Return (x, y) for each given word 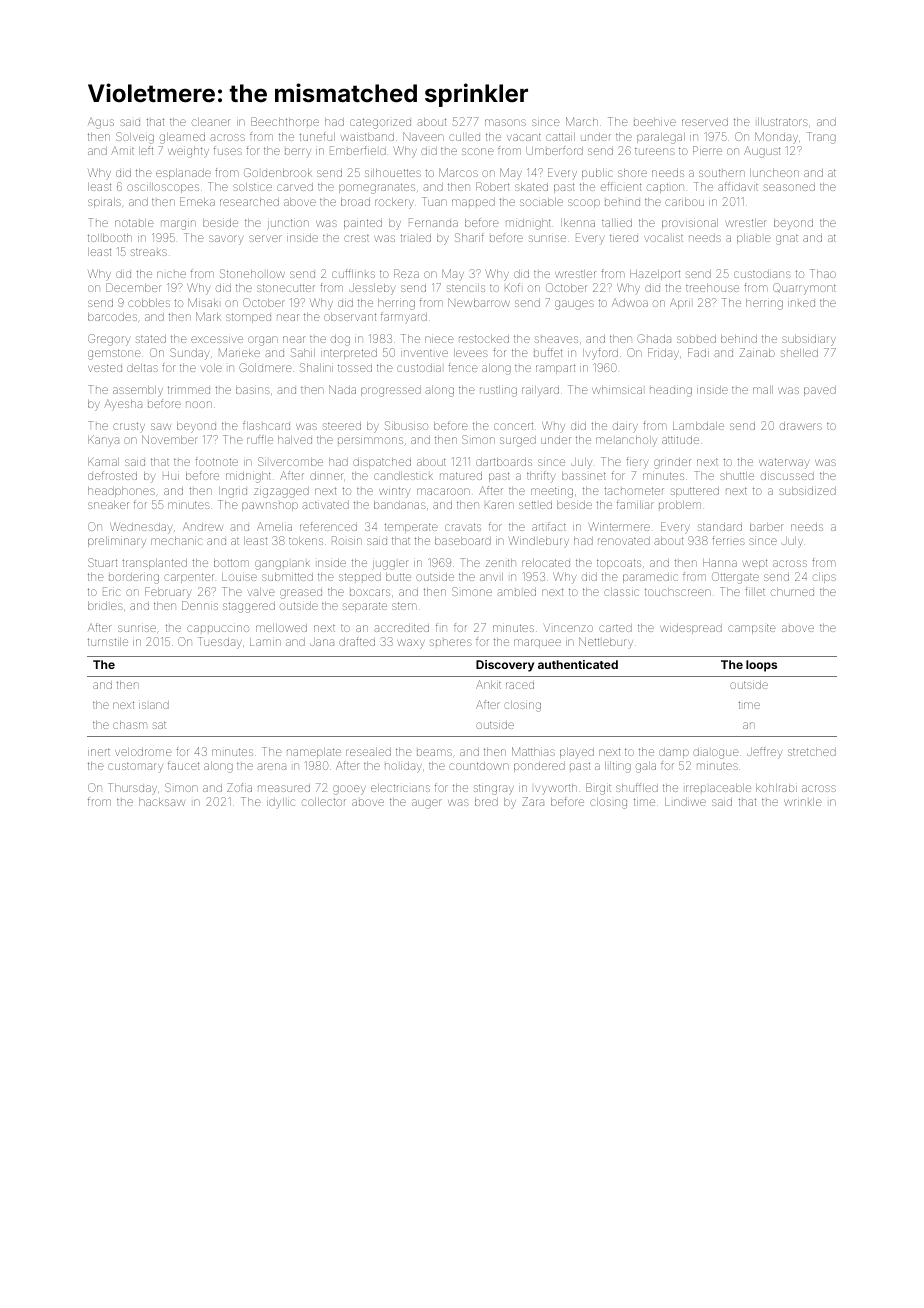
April (680, 303)
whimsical (617, 390)
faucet (183, 766)
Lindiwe (685, 802)
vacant (524, 137)
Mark (208, 316)
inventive (424, 353)
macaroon (443, 491)
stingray (494, 789)
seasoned (789, 187)
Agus (101, 123)
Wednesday (141, 528)
